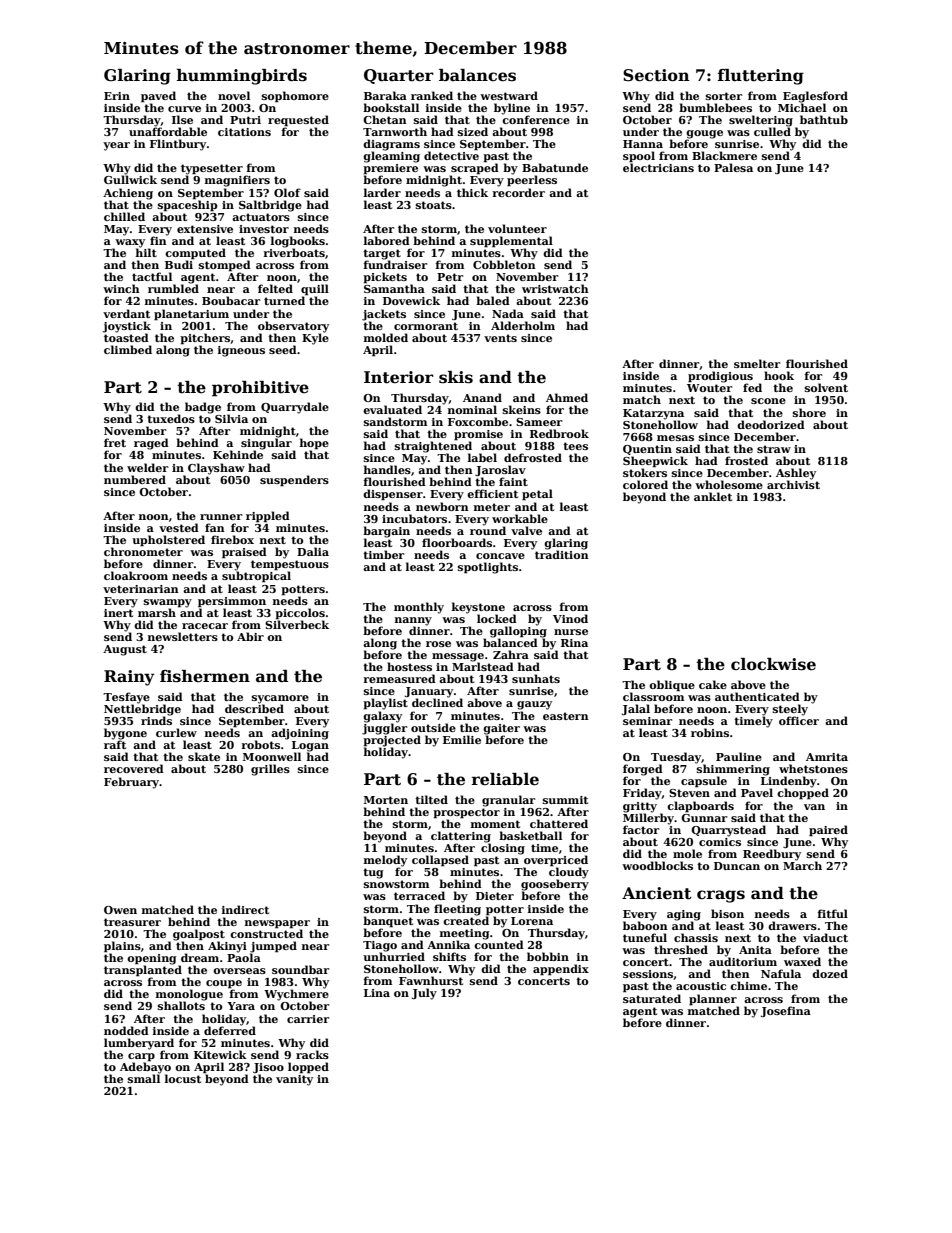 The image size is (952, 1233). Describe the element at coordinates (168, 541) in the screenshot. I see `upholstered` at that location.
